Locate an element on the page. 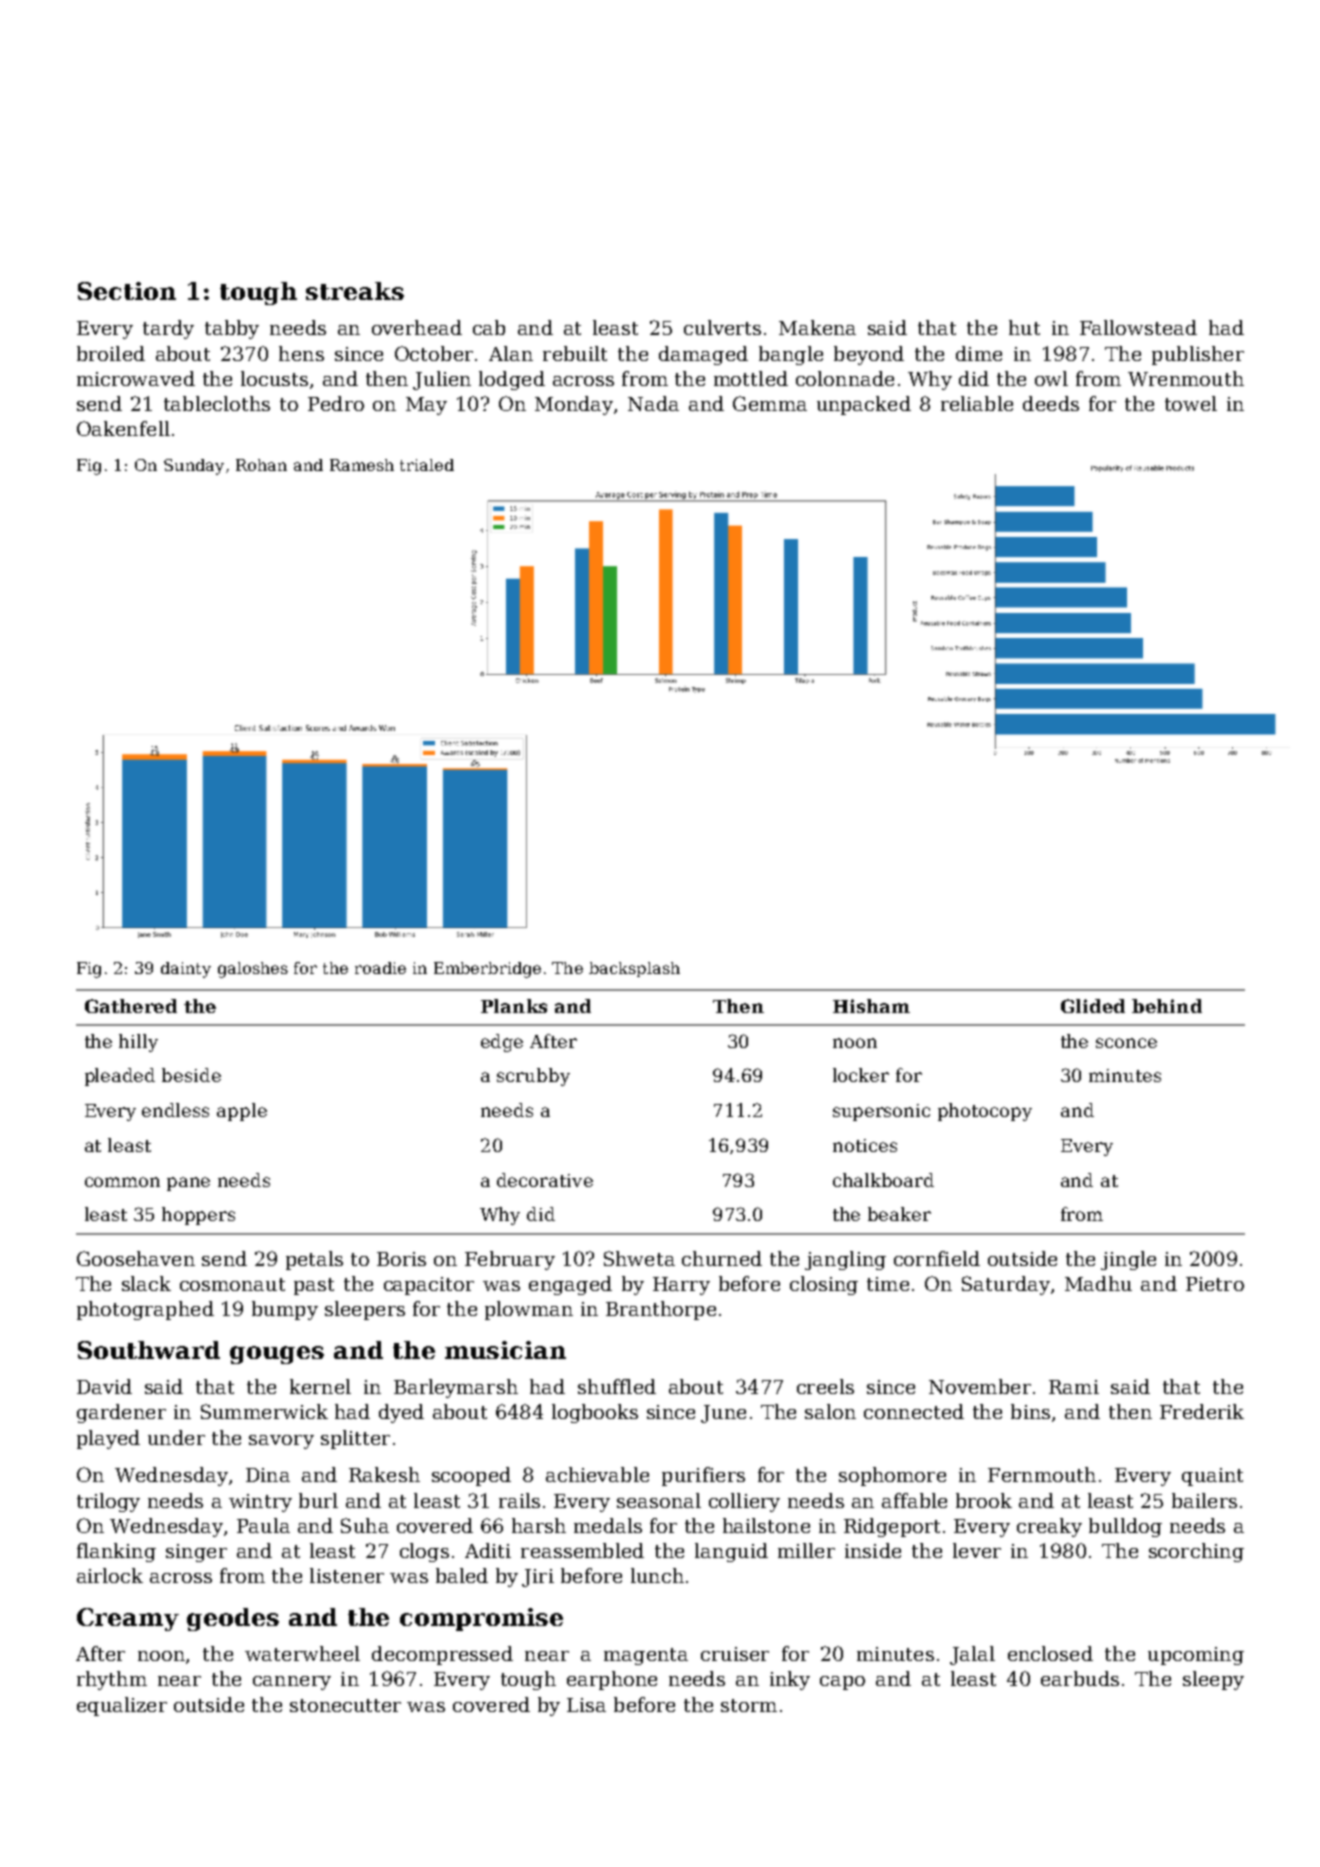 Image resolution: width=1320 pixels, height=1867 pixels. dainty is located at coordinates (186, 970).
